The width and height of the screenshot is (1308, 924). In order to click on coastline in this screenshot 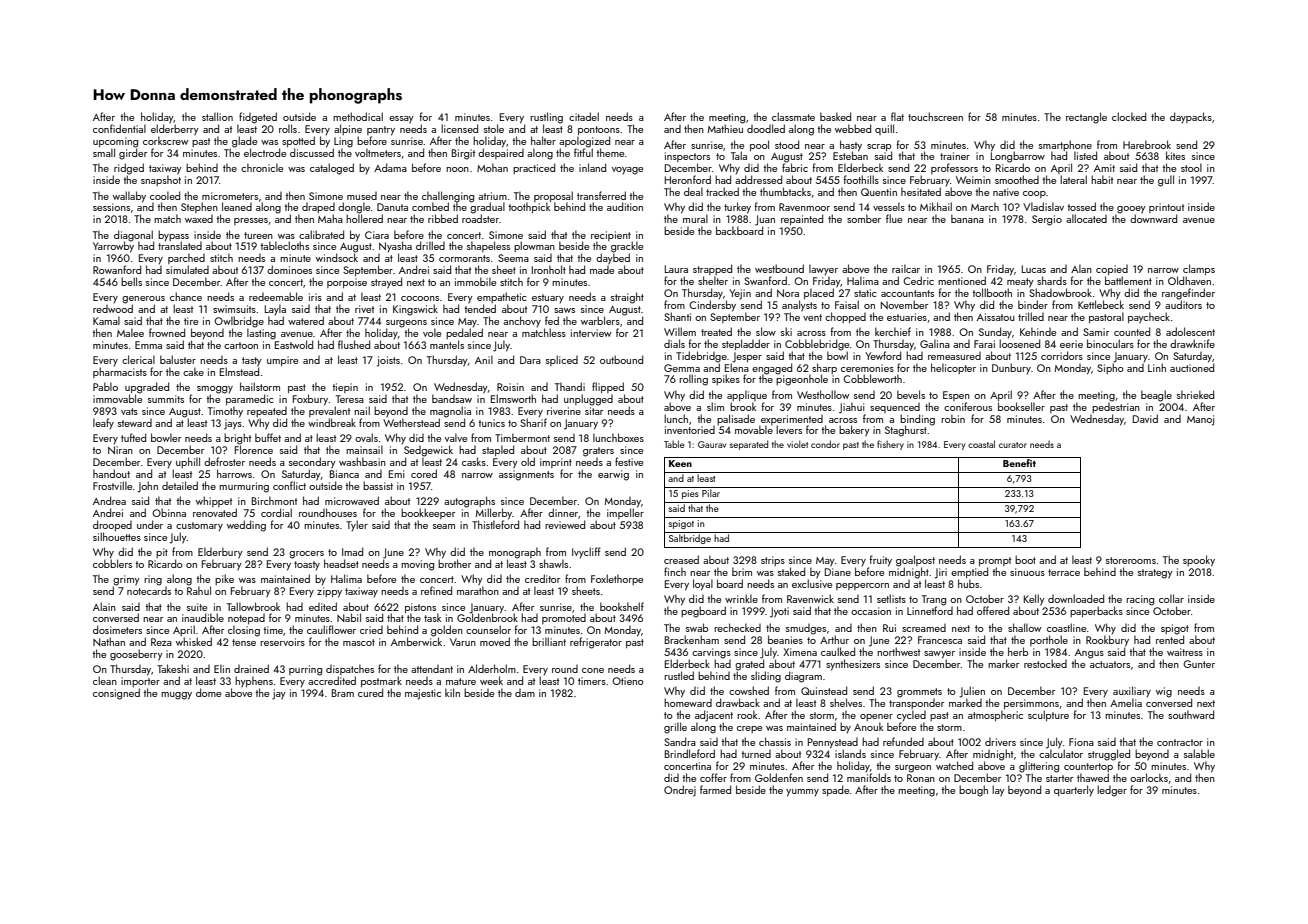, I will do `click(1066, 627)`.
